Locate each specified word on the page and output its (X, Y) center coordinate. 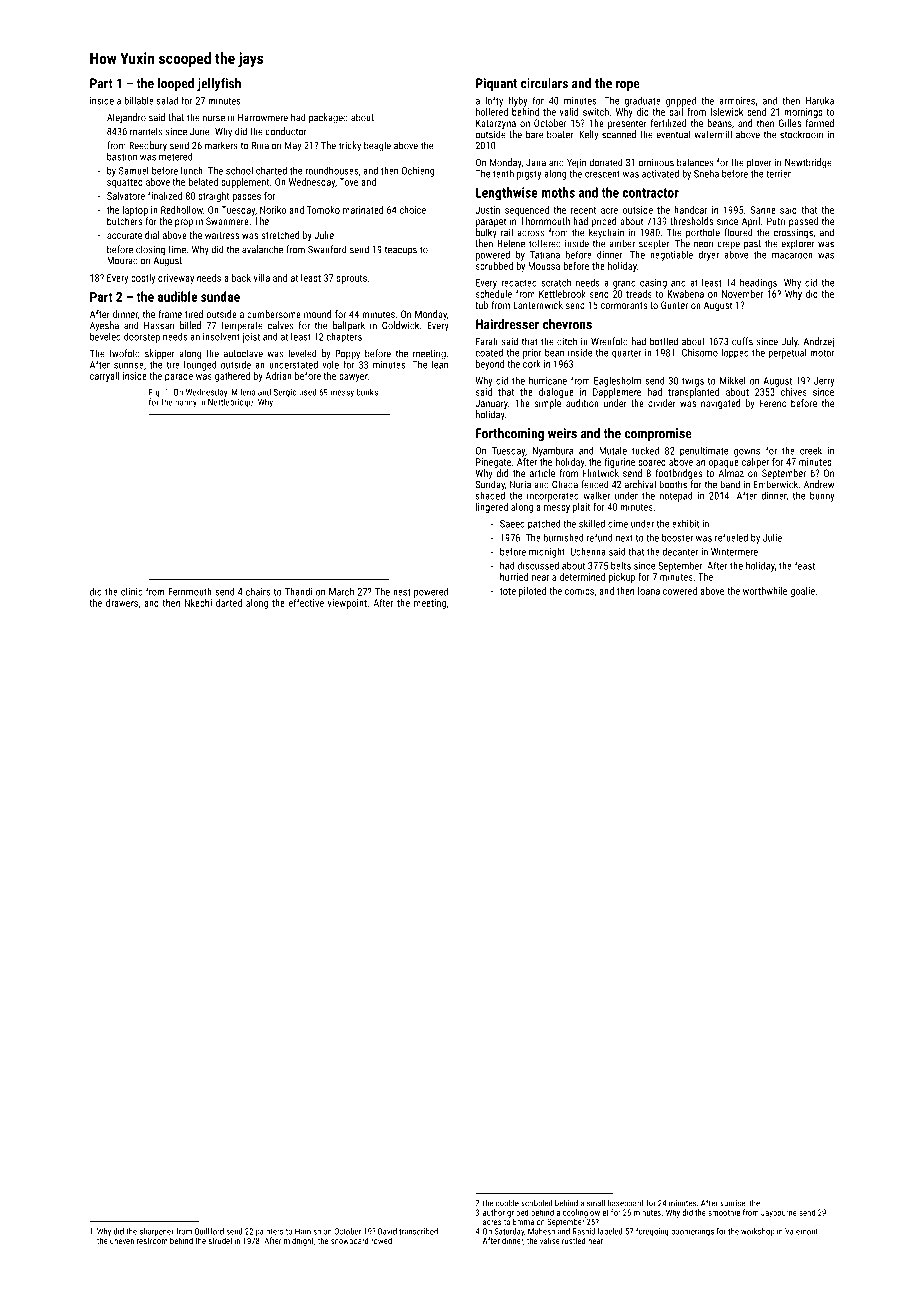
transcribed (418, 1231)
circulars (544, 83)
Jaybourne (779, 1213)
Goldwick (400, 325)
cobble (507, 1203)
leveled (302, 353)
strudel (220, 1240)
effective (306, 603)
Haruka (820, 101)
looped (176, 84)
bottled (664, 341)
